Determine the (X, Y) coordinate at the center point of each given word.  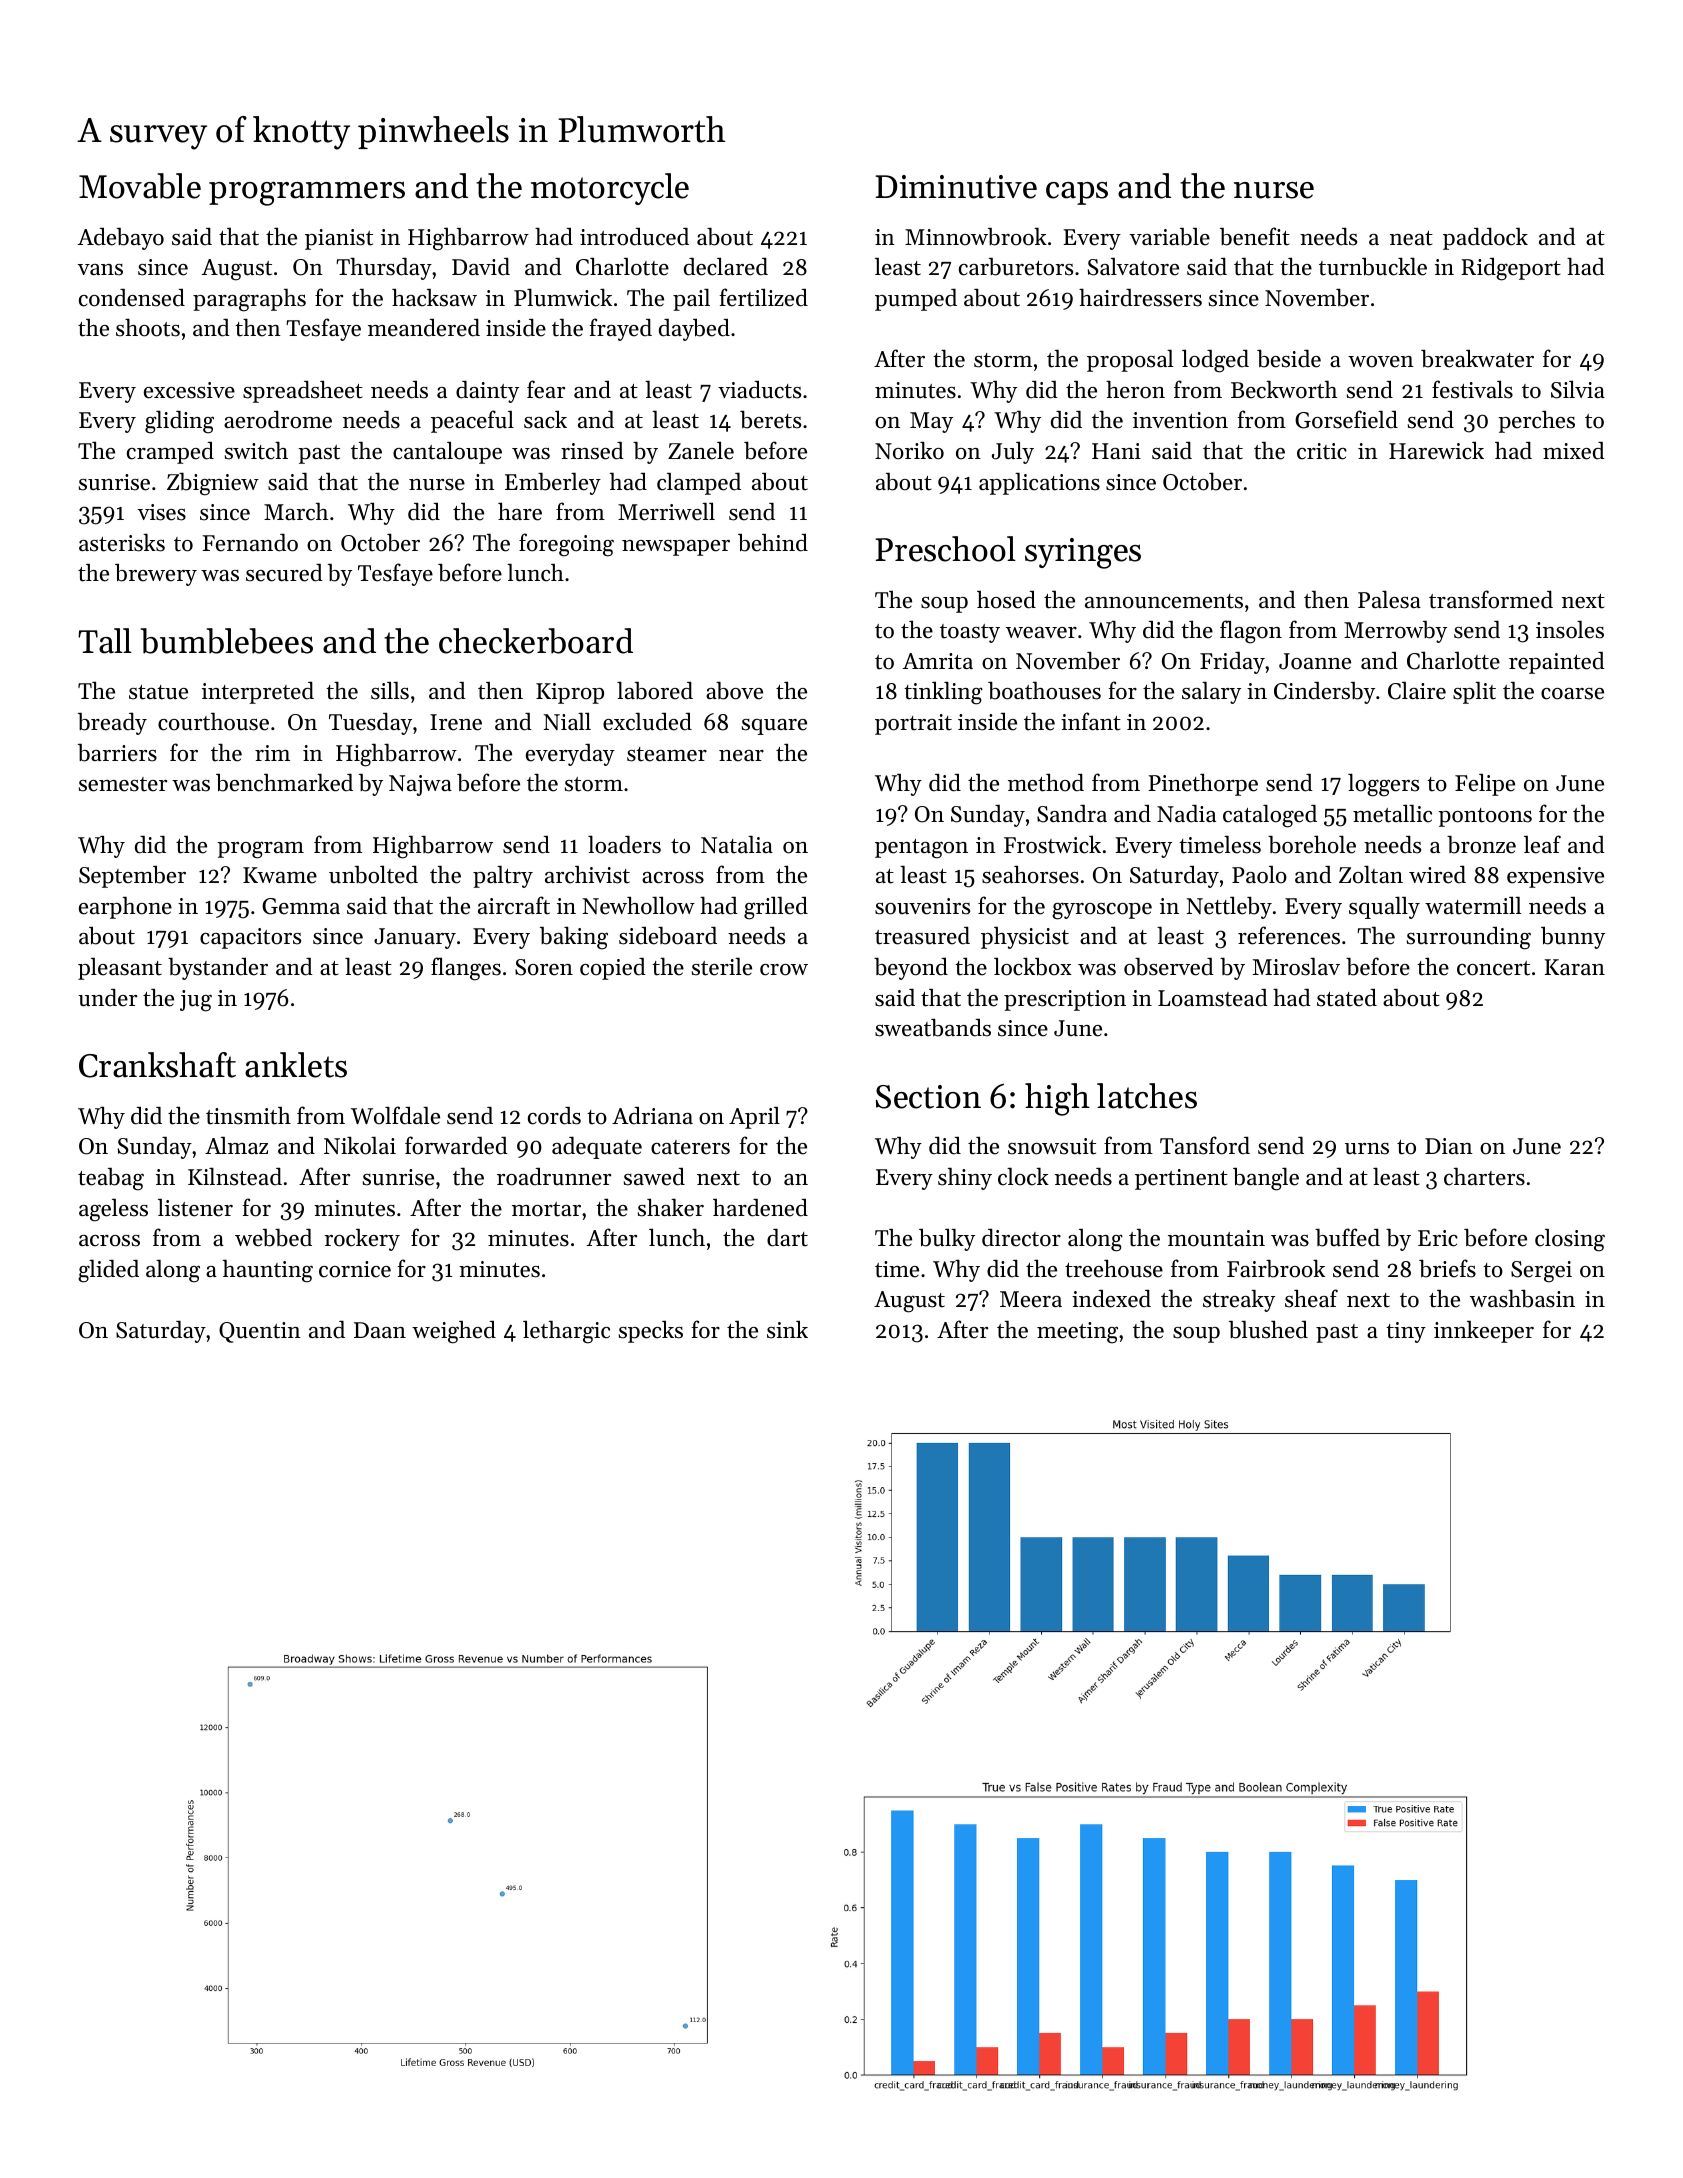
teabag (111, 1179)
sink (787, 1330)
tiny (1406, 1332)
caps (1077, 193)
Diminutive (956, 187)
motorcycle (610, 189)
